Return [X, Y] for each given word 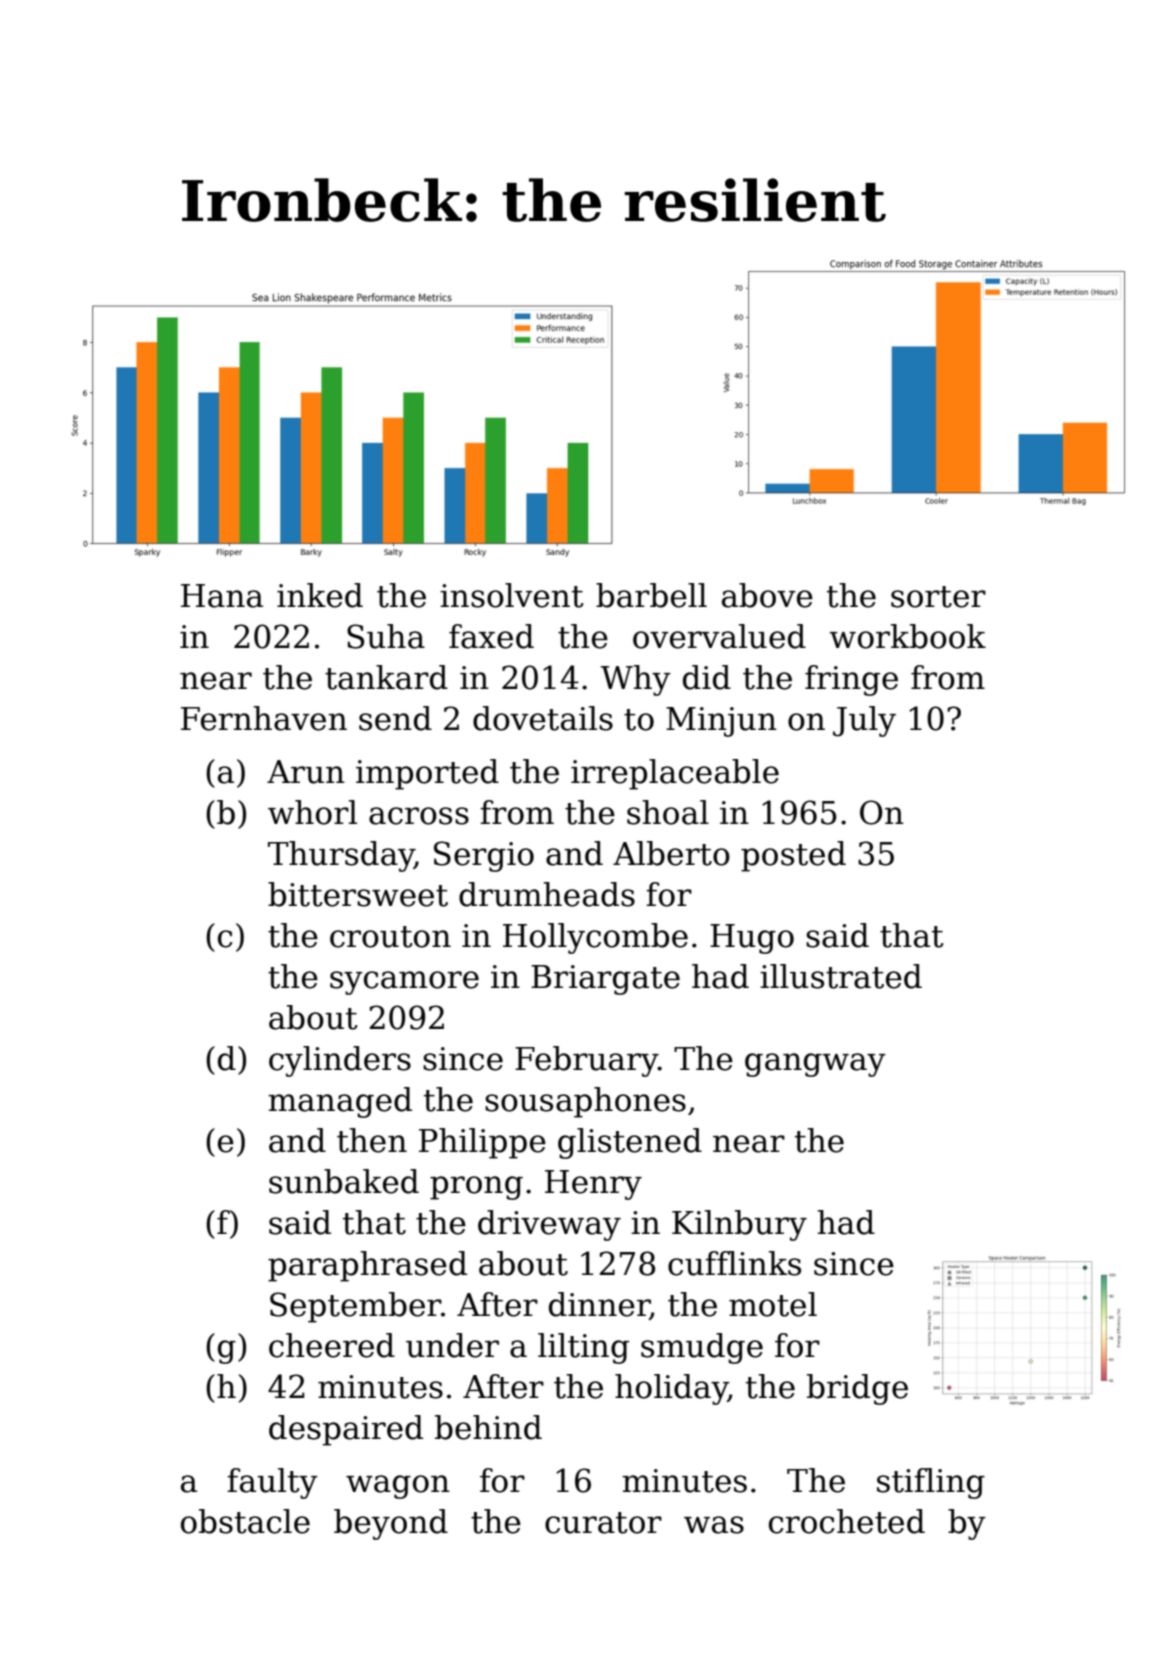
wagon [398, 1487]
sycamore [404, 983]
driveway [549, 1225]
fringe [851, 680]
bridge [857, 1389]
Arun [306, 772]
